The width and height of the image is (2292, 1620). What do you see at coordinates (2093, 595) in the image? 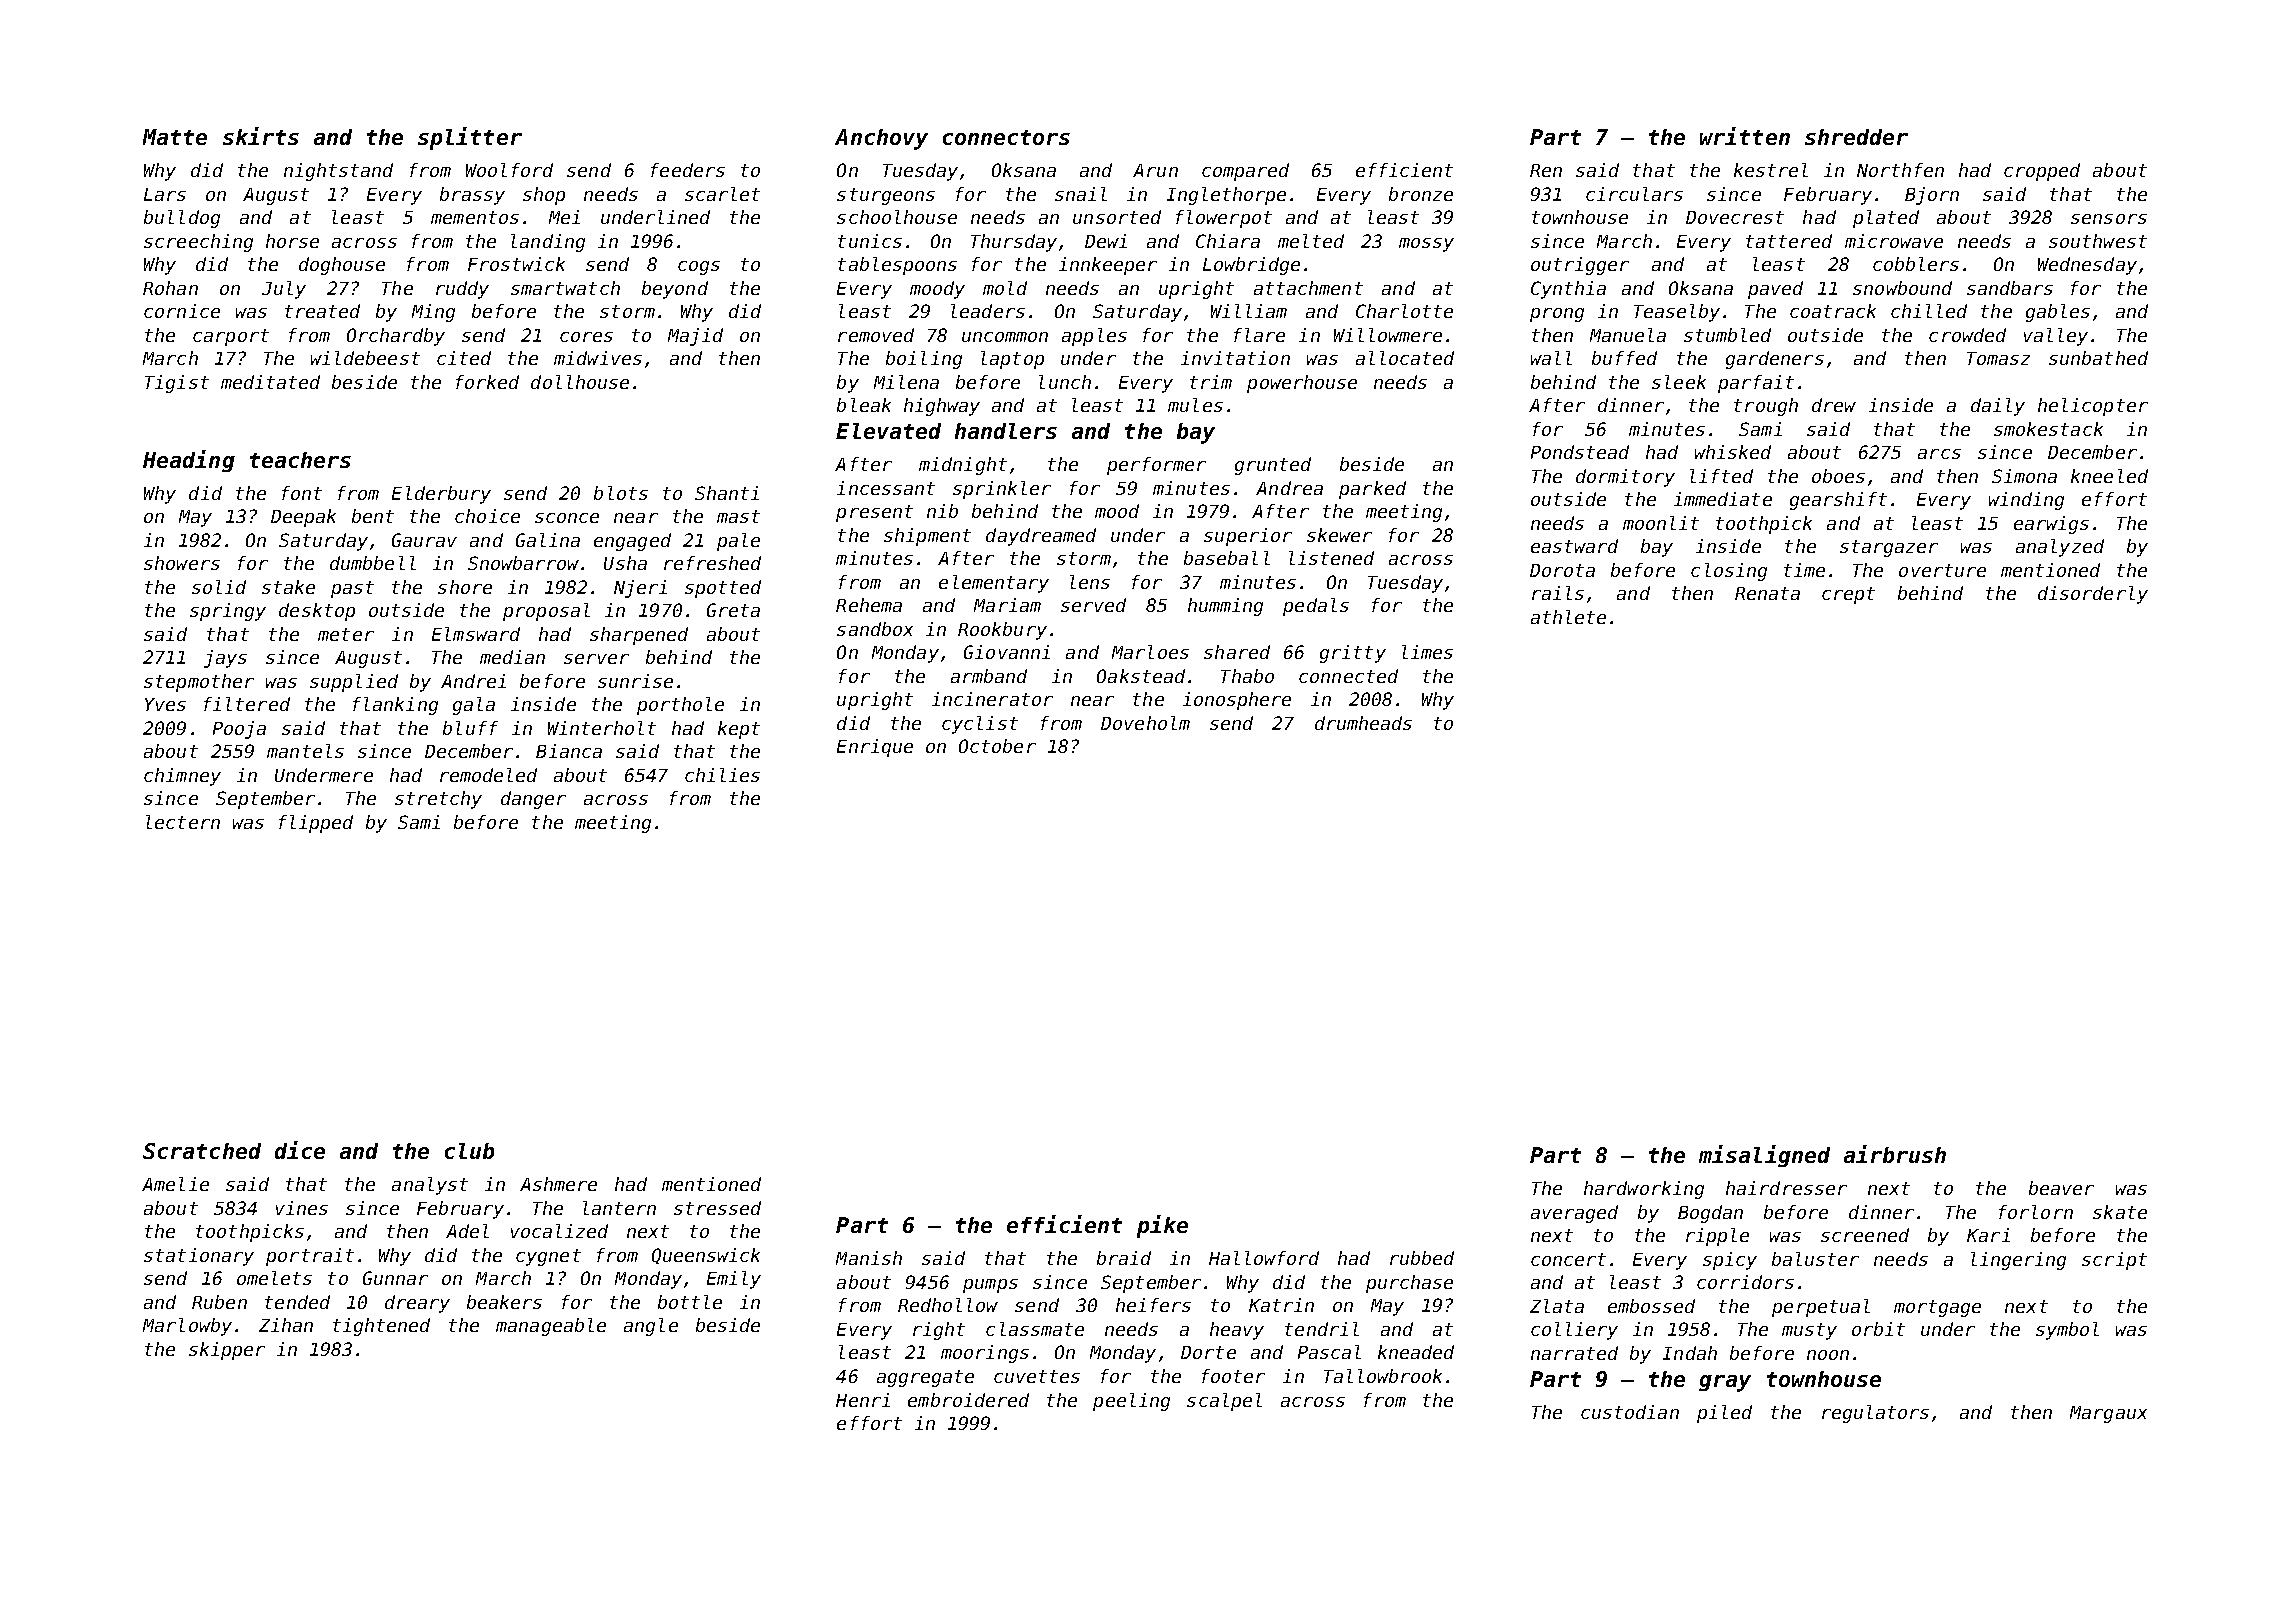
I see `disorderly` at bounding box center [2093, 595].
